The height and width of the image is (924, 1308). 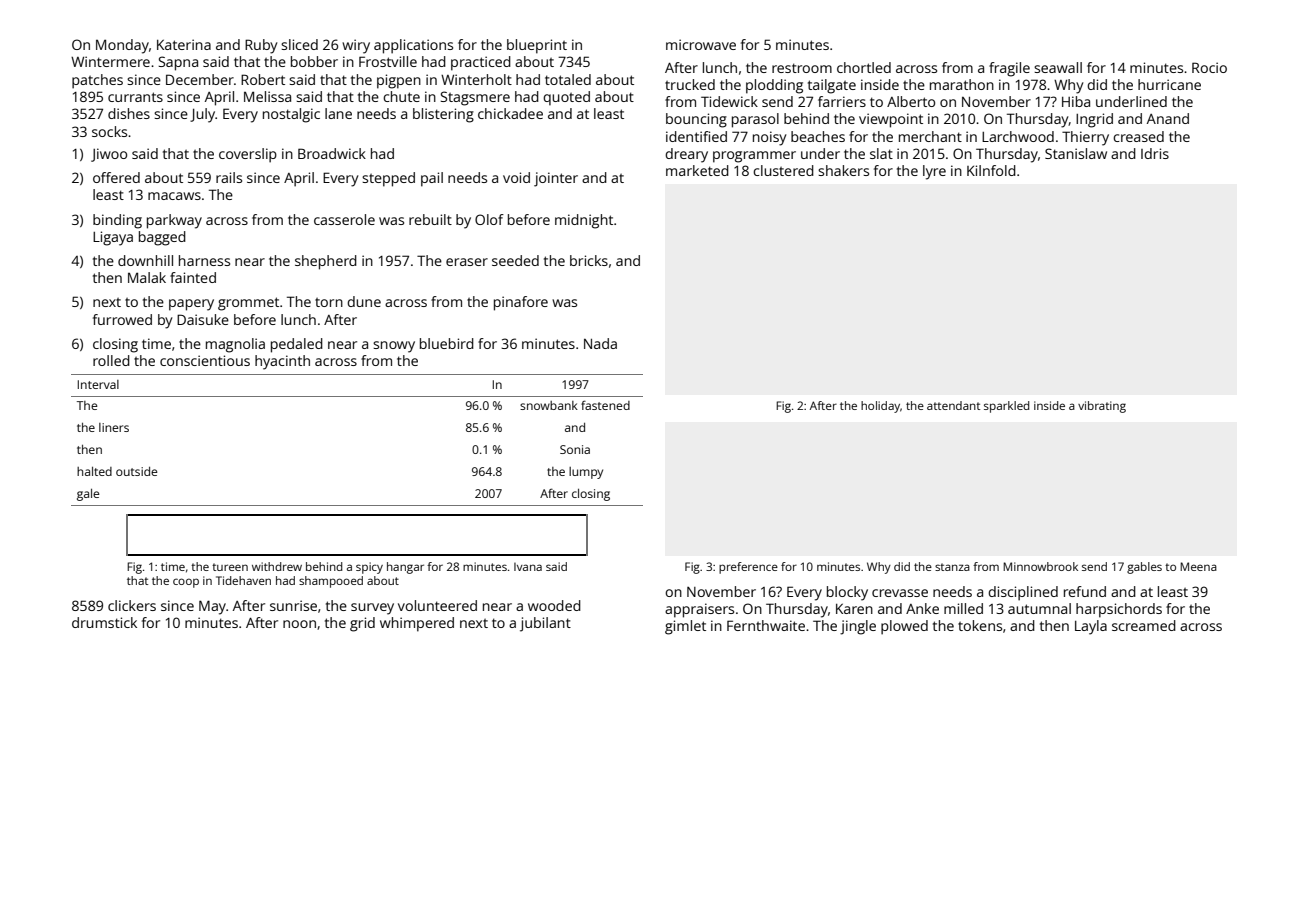 What do you see at coordinates (934, 172) in the image?
I see `lyre` at bounding box center [934, 172].
